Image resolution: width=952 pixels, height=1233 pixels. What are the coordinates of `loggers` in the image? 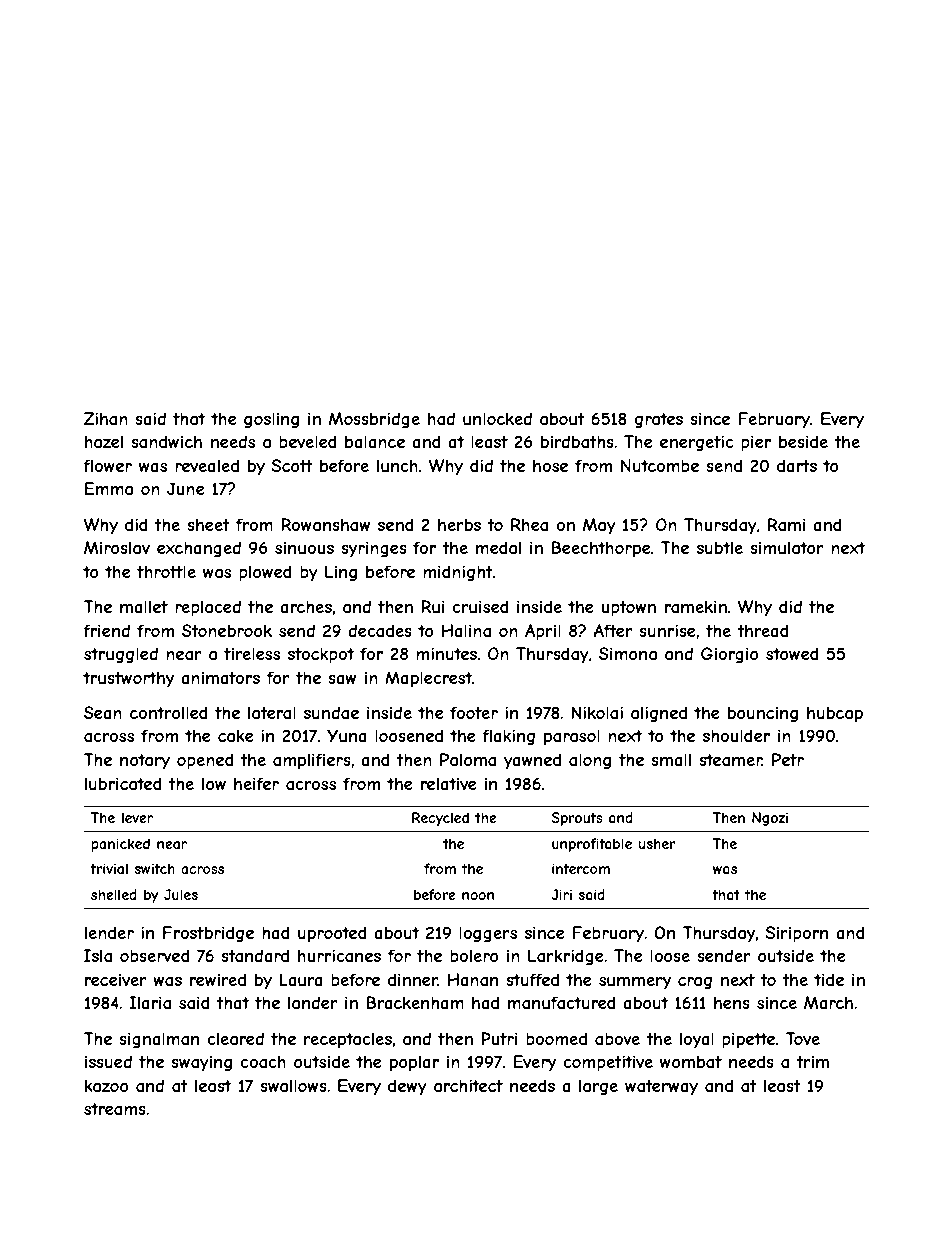 It's located at (488, 934).
